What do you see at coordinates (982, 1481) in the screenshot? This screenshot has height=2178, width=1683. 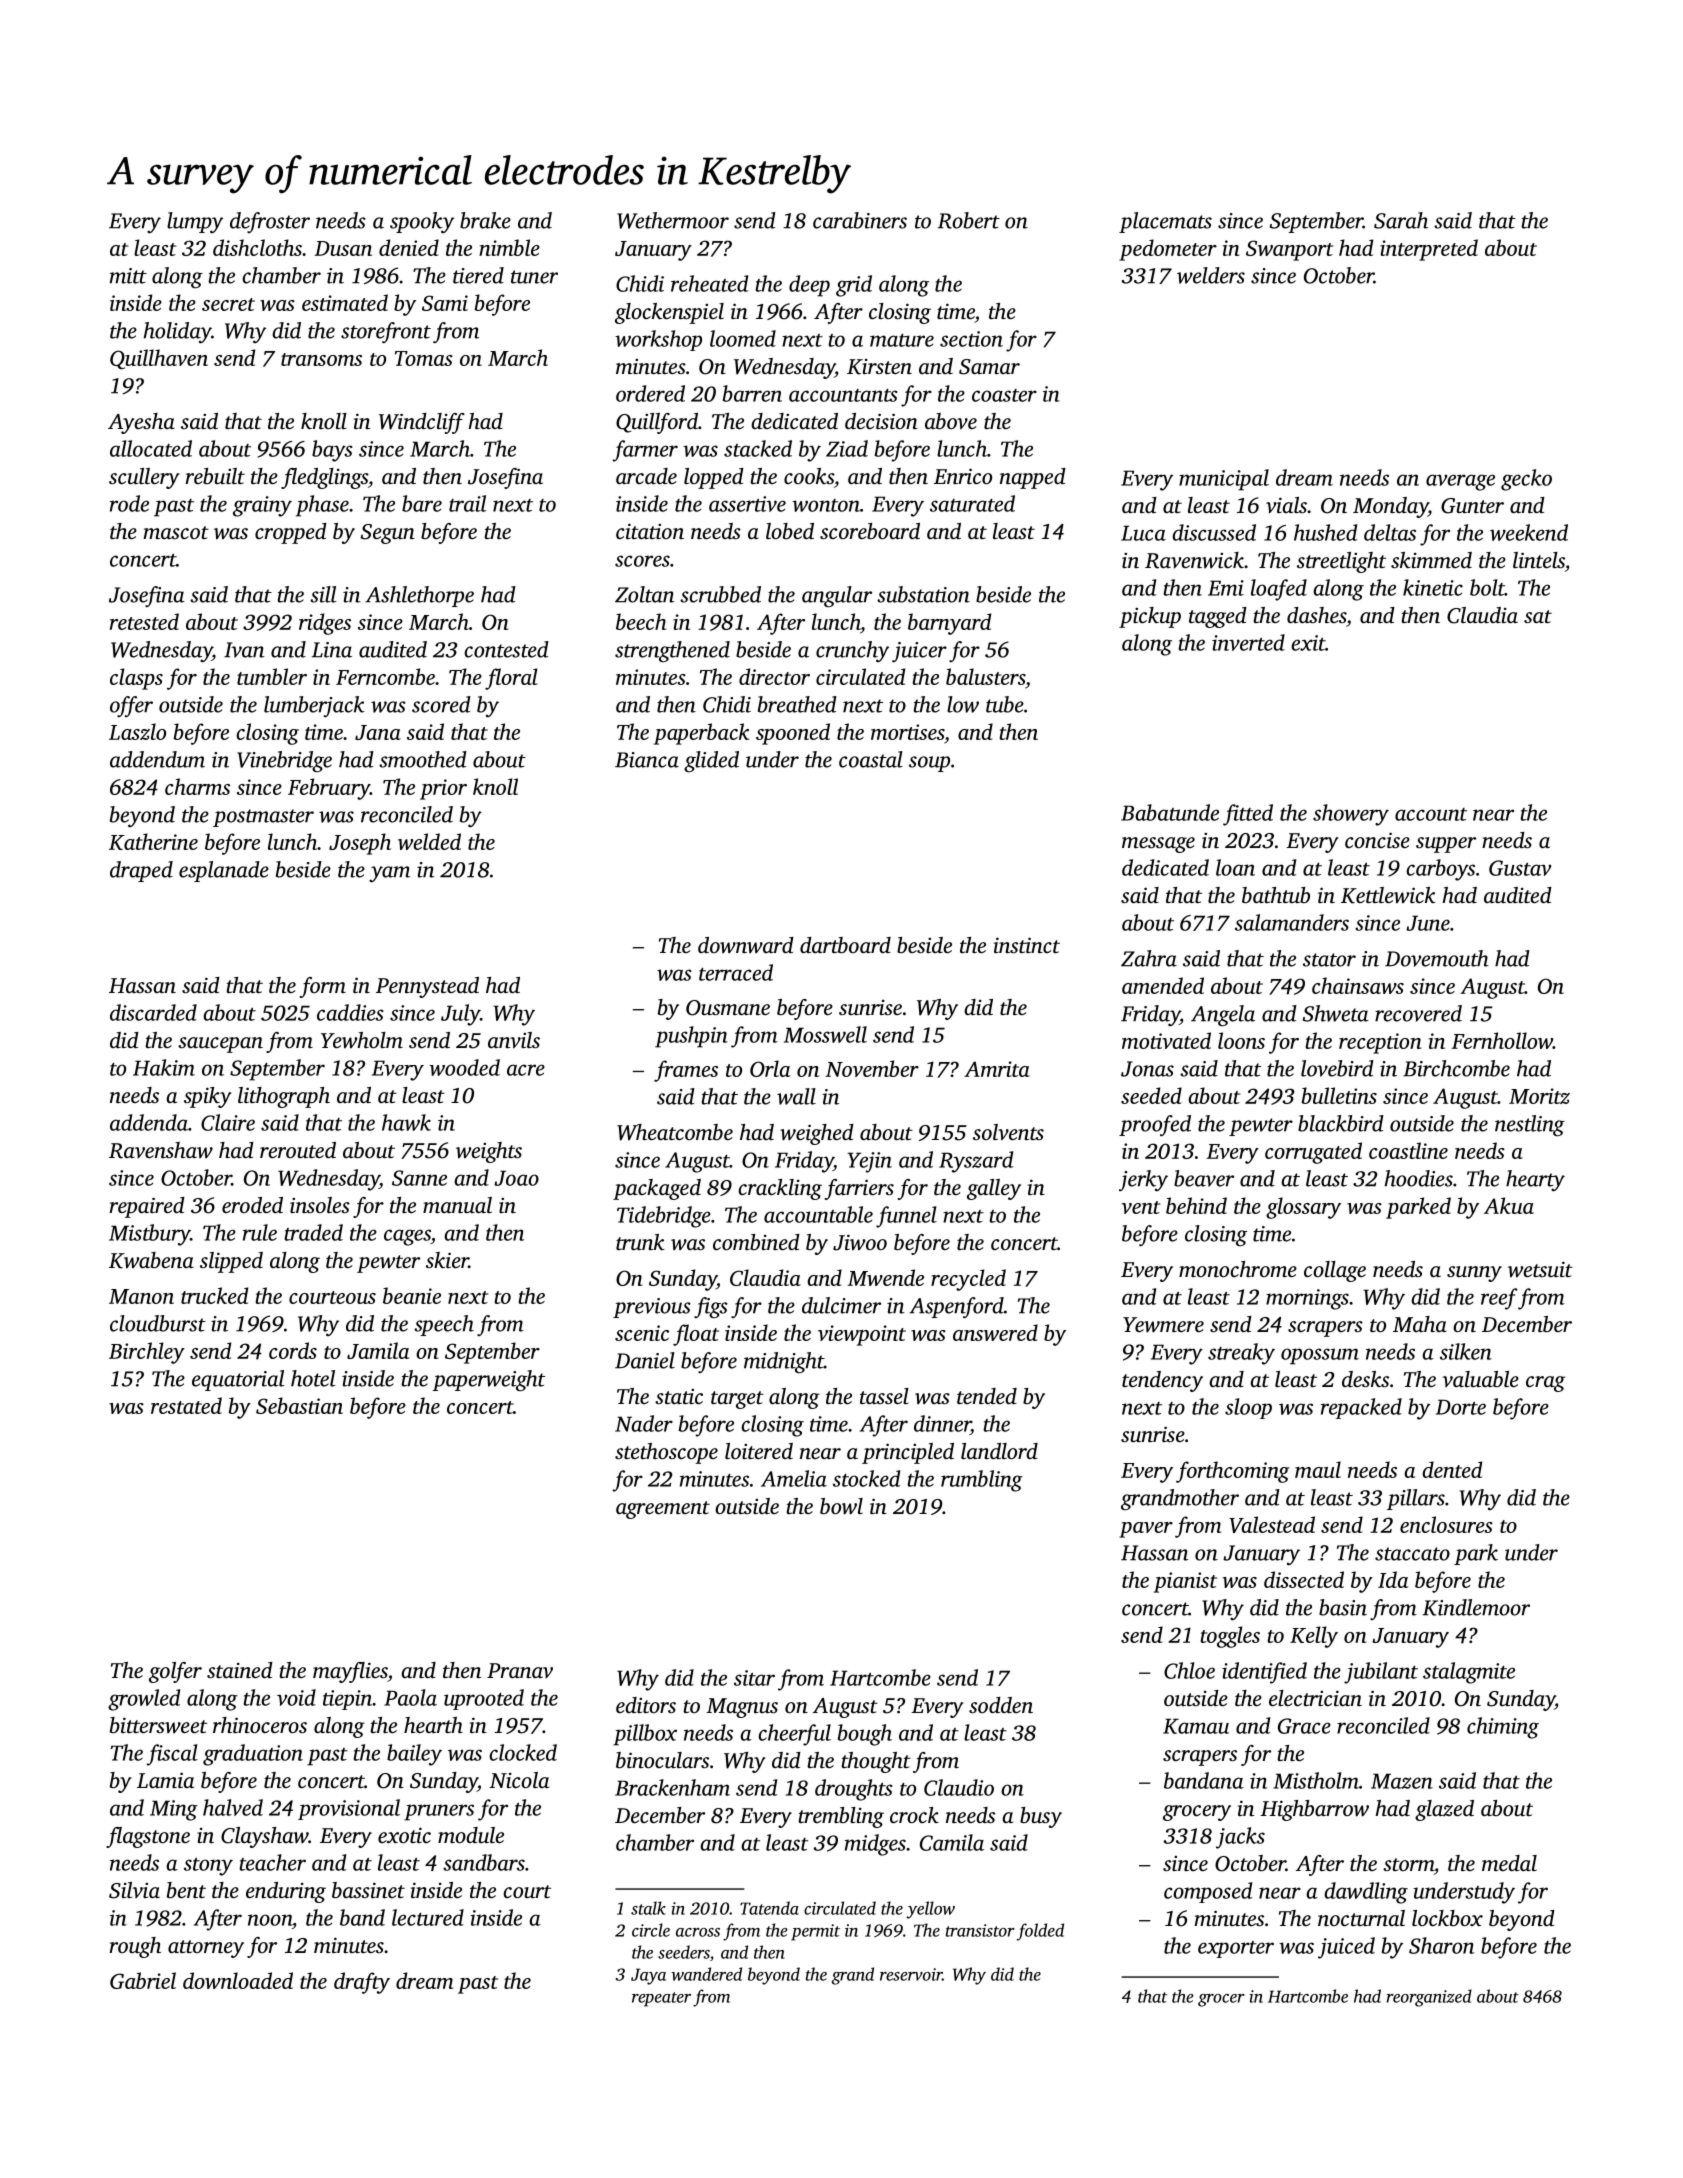 I see `rumbling` at bounding box center [982, 1481].
